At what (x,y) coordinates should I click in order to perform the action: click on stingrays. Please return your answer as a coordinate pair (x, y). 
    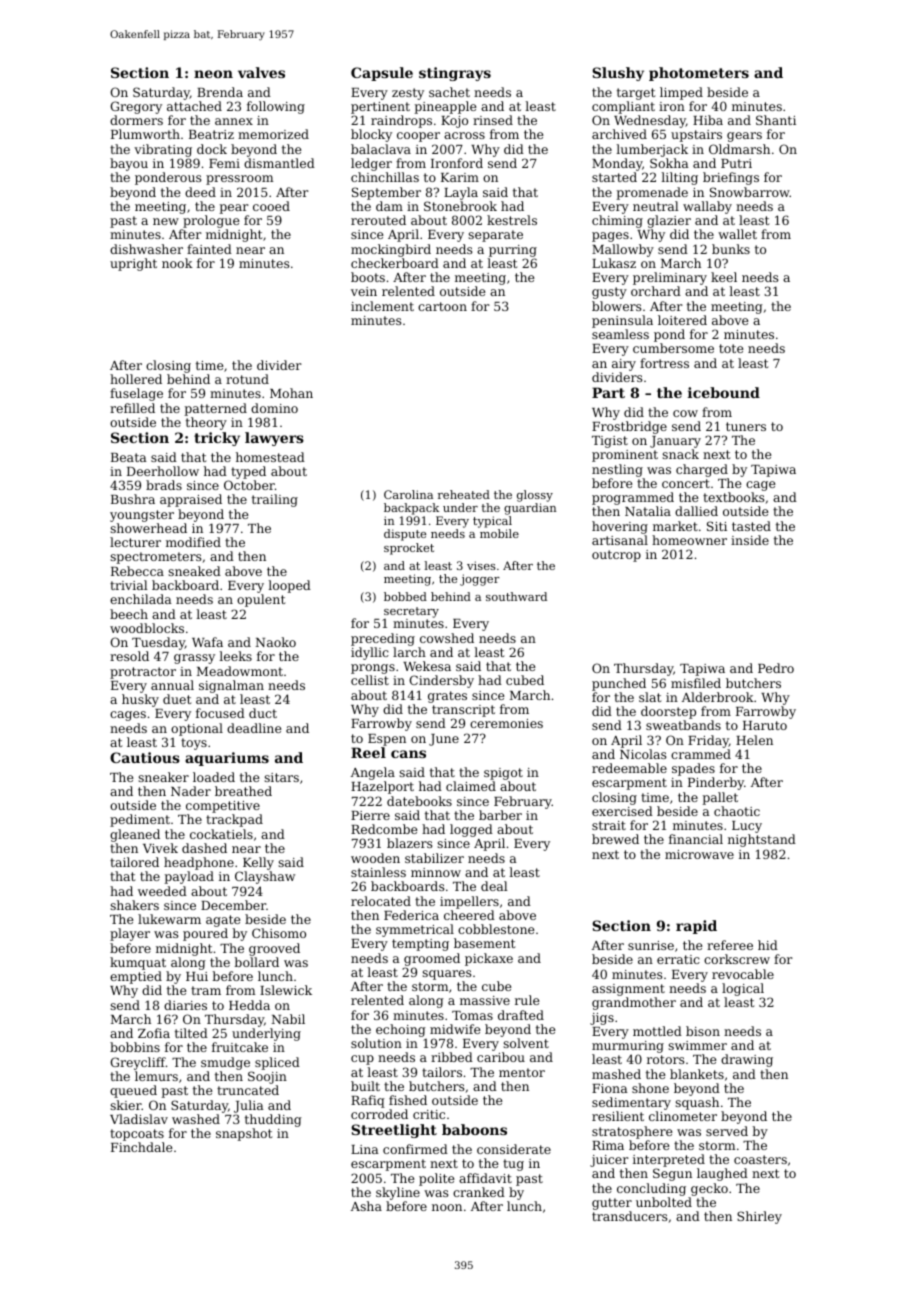
    Looking at the image, I should click on (455, 74).
